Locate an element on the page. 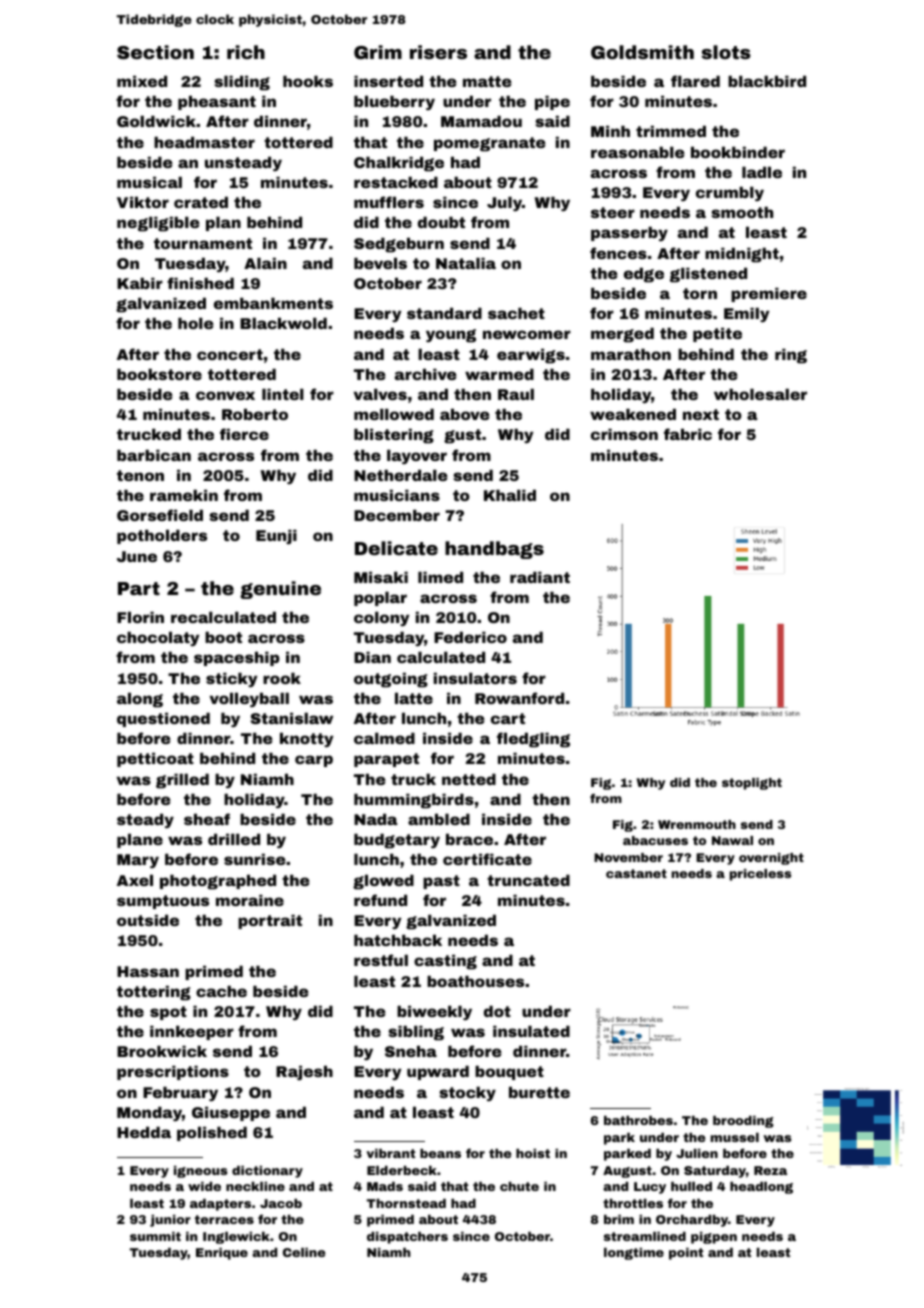 The image size is (924, 1308). prescriptions is located at coordinates (173, 1072).
